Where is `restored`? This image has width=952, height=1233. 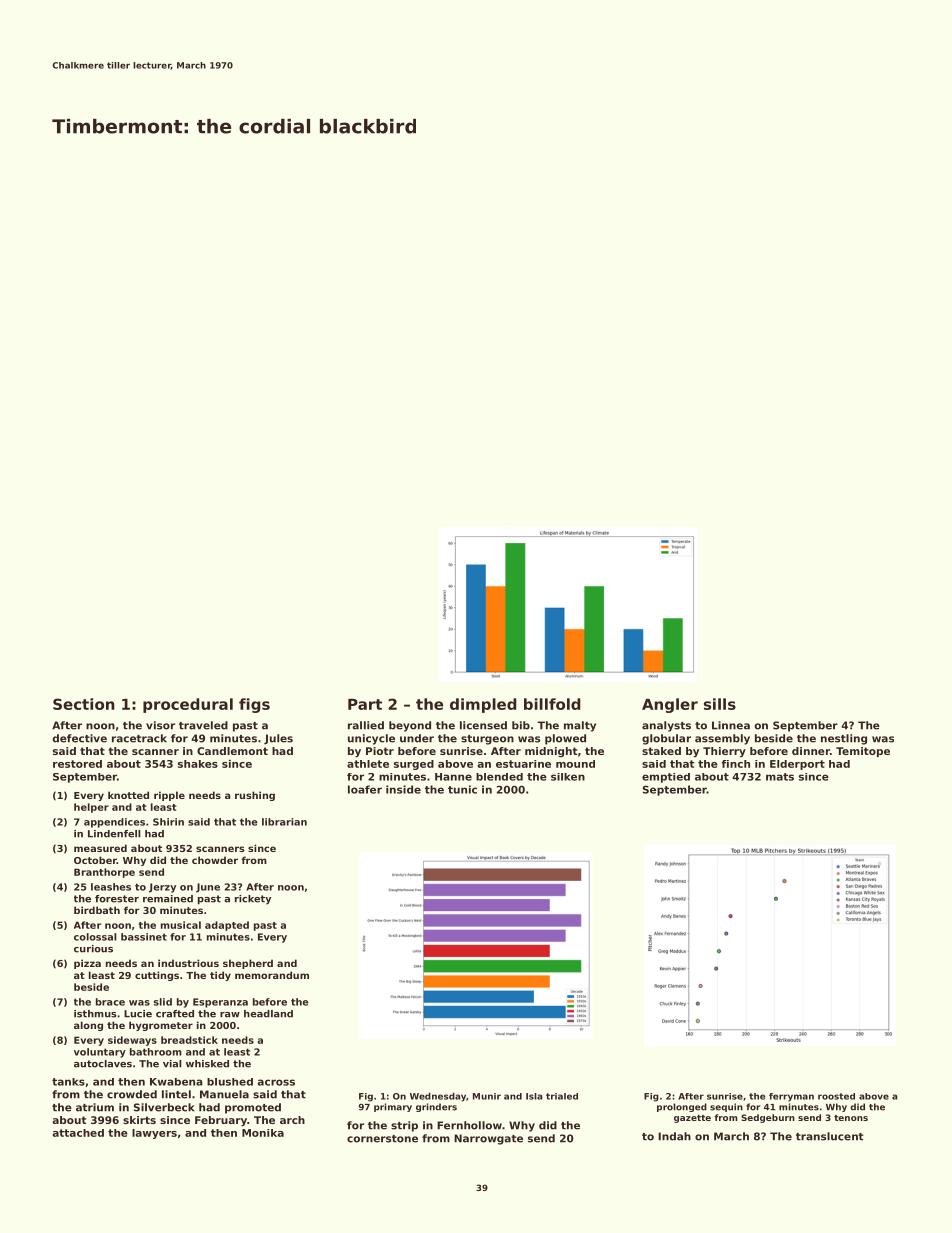
restored is located at coordinates (77, 764).
